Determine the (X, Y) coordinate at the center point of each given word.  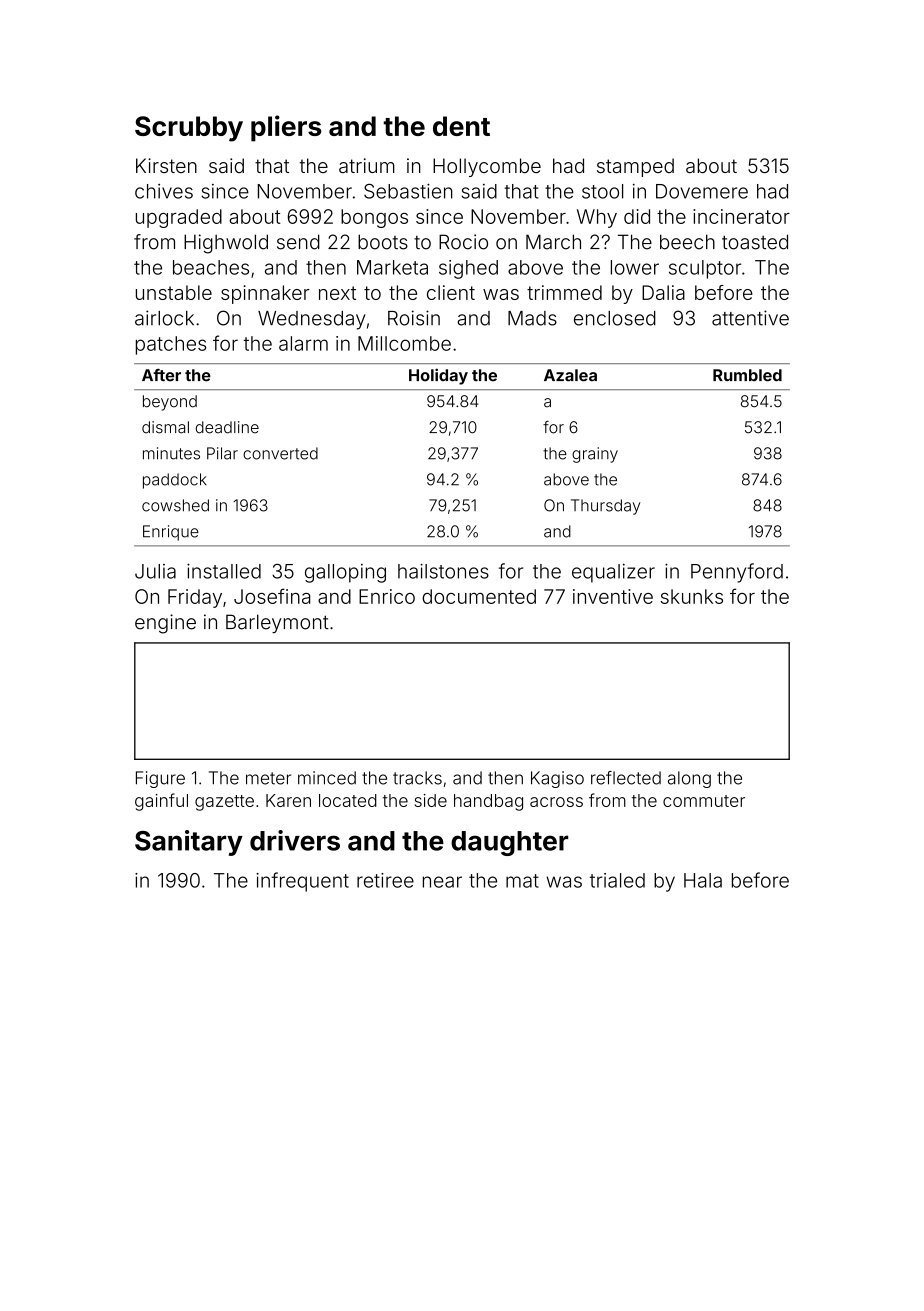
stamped (635, 167)
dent (461, 126)
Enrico (387, 596)
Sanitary (189, 843)
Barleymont (277, 623)
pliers (286, 128)
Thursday (605, 507)
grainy (595, 455)
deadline (227, 427)
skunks (692, 596)
